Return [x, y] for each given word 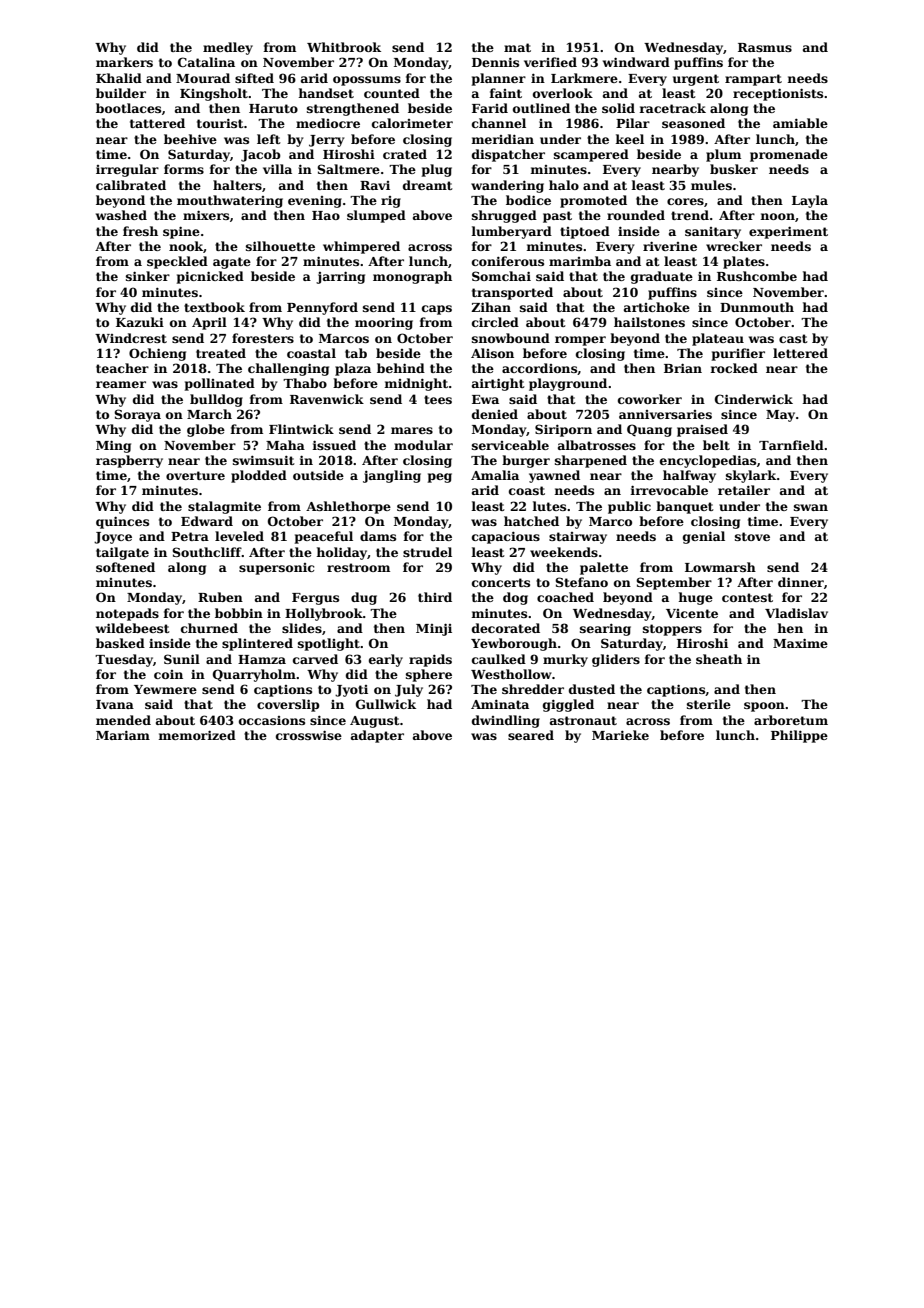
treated [221, 353]
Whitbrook [344, 47]
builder [121, 93]
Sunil [182, 659]
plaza [353, 369]
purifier [738, 354]
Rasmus [765, 47]
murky [565, 660]
